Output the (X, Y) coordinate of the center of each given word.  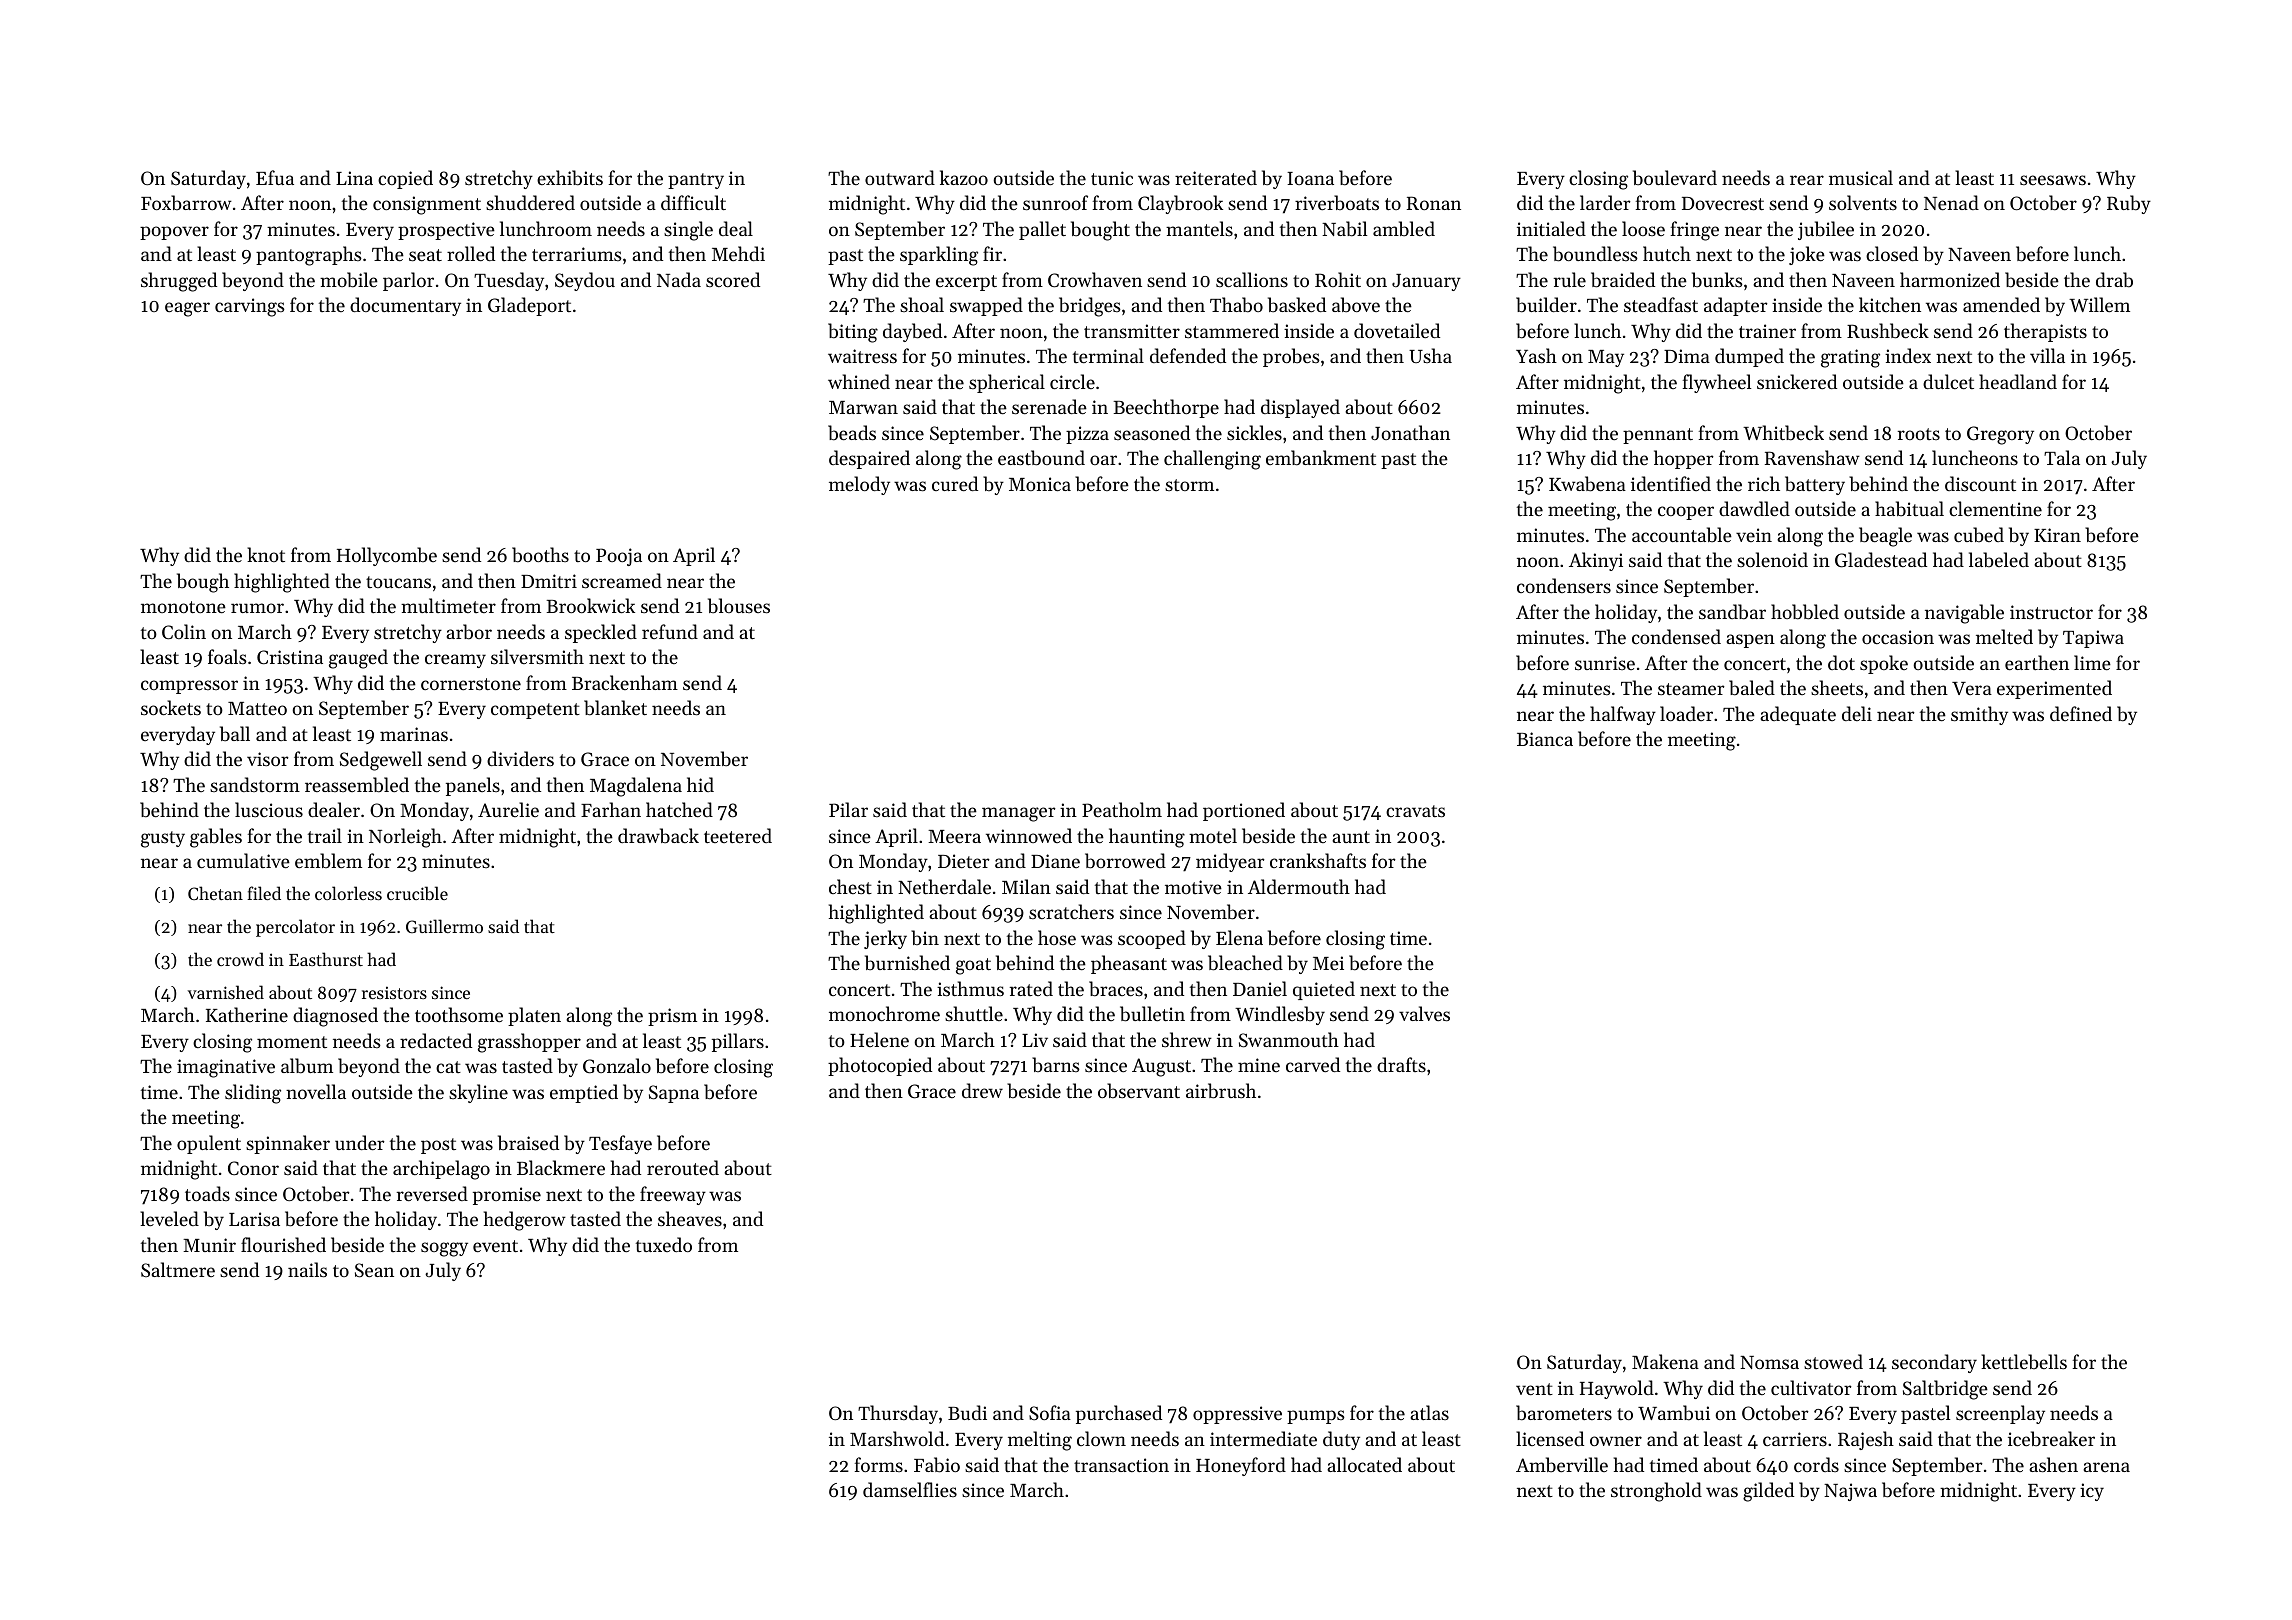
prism (672, 1017)
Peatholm (1122, 809)
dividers (520, 758)
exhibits (570, 178)
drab (2114, 280)
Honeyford (1241, 1466)
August (1161, 1067)
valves (1424, 1013)
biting (853, 333)
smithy (1979, 715)
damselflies (910, 1489)
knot (266, 554)
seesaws (2053, 180)
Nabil (1344, 229)
